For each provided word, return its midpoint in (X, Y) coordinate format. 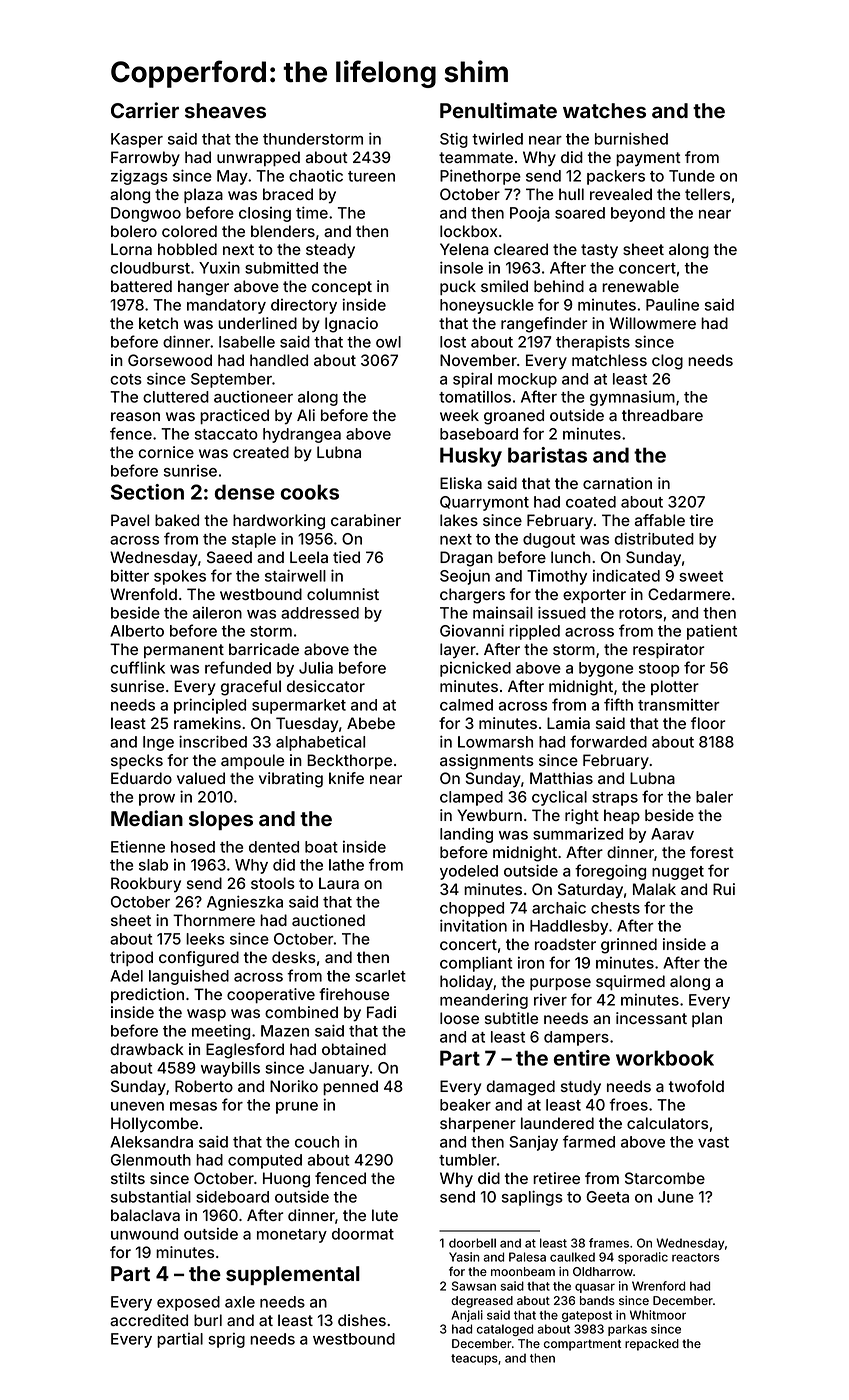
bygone (606, 669)
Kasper (137, 140)
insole (461, 267)
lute (385, 1215)
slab (153, 865)
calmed (466, 705)
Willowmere (652, 323)
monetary (292, 1236)
